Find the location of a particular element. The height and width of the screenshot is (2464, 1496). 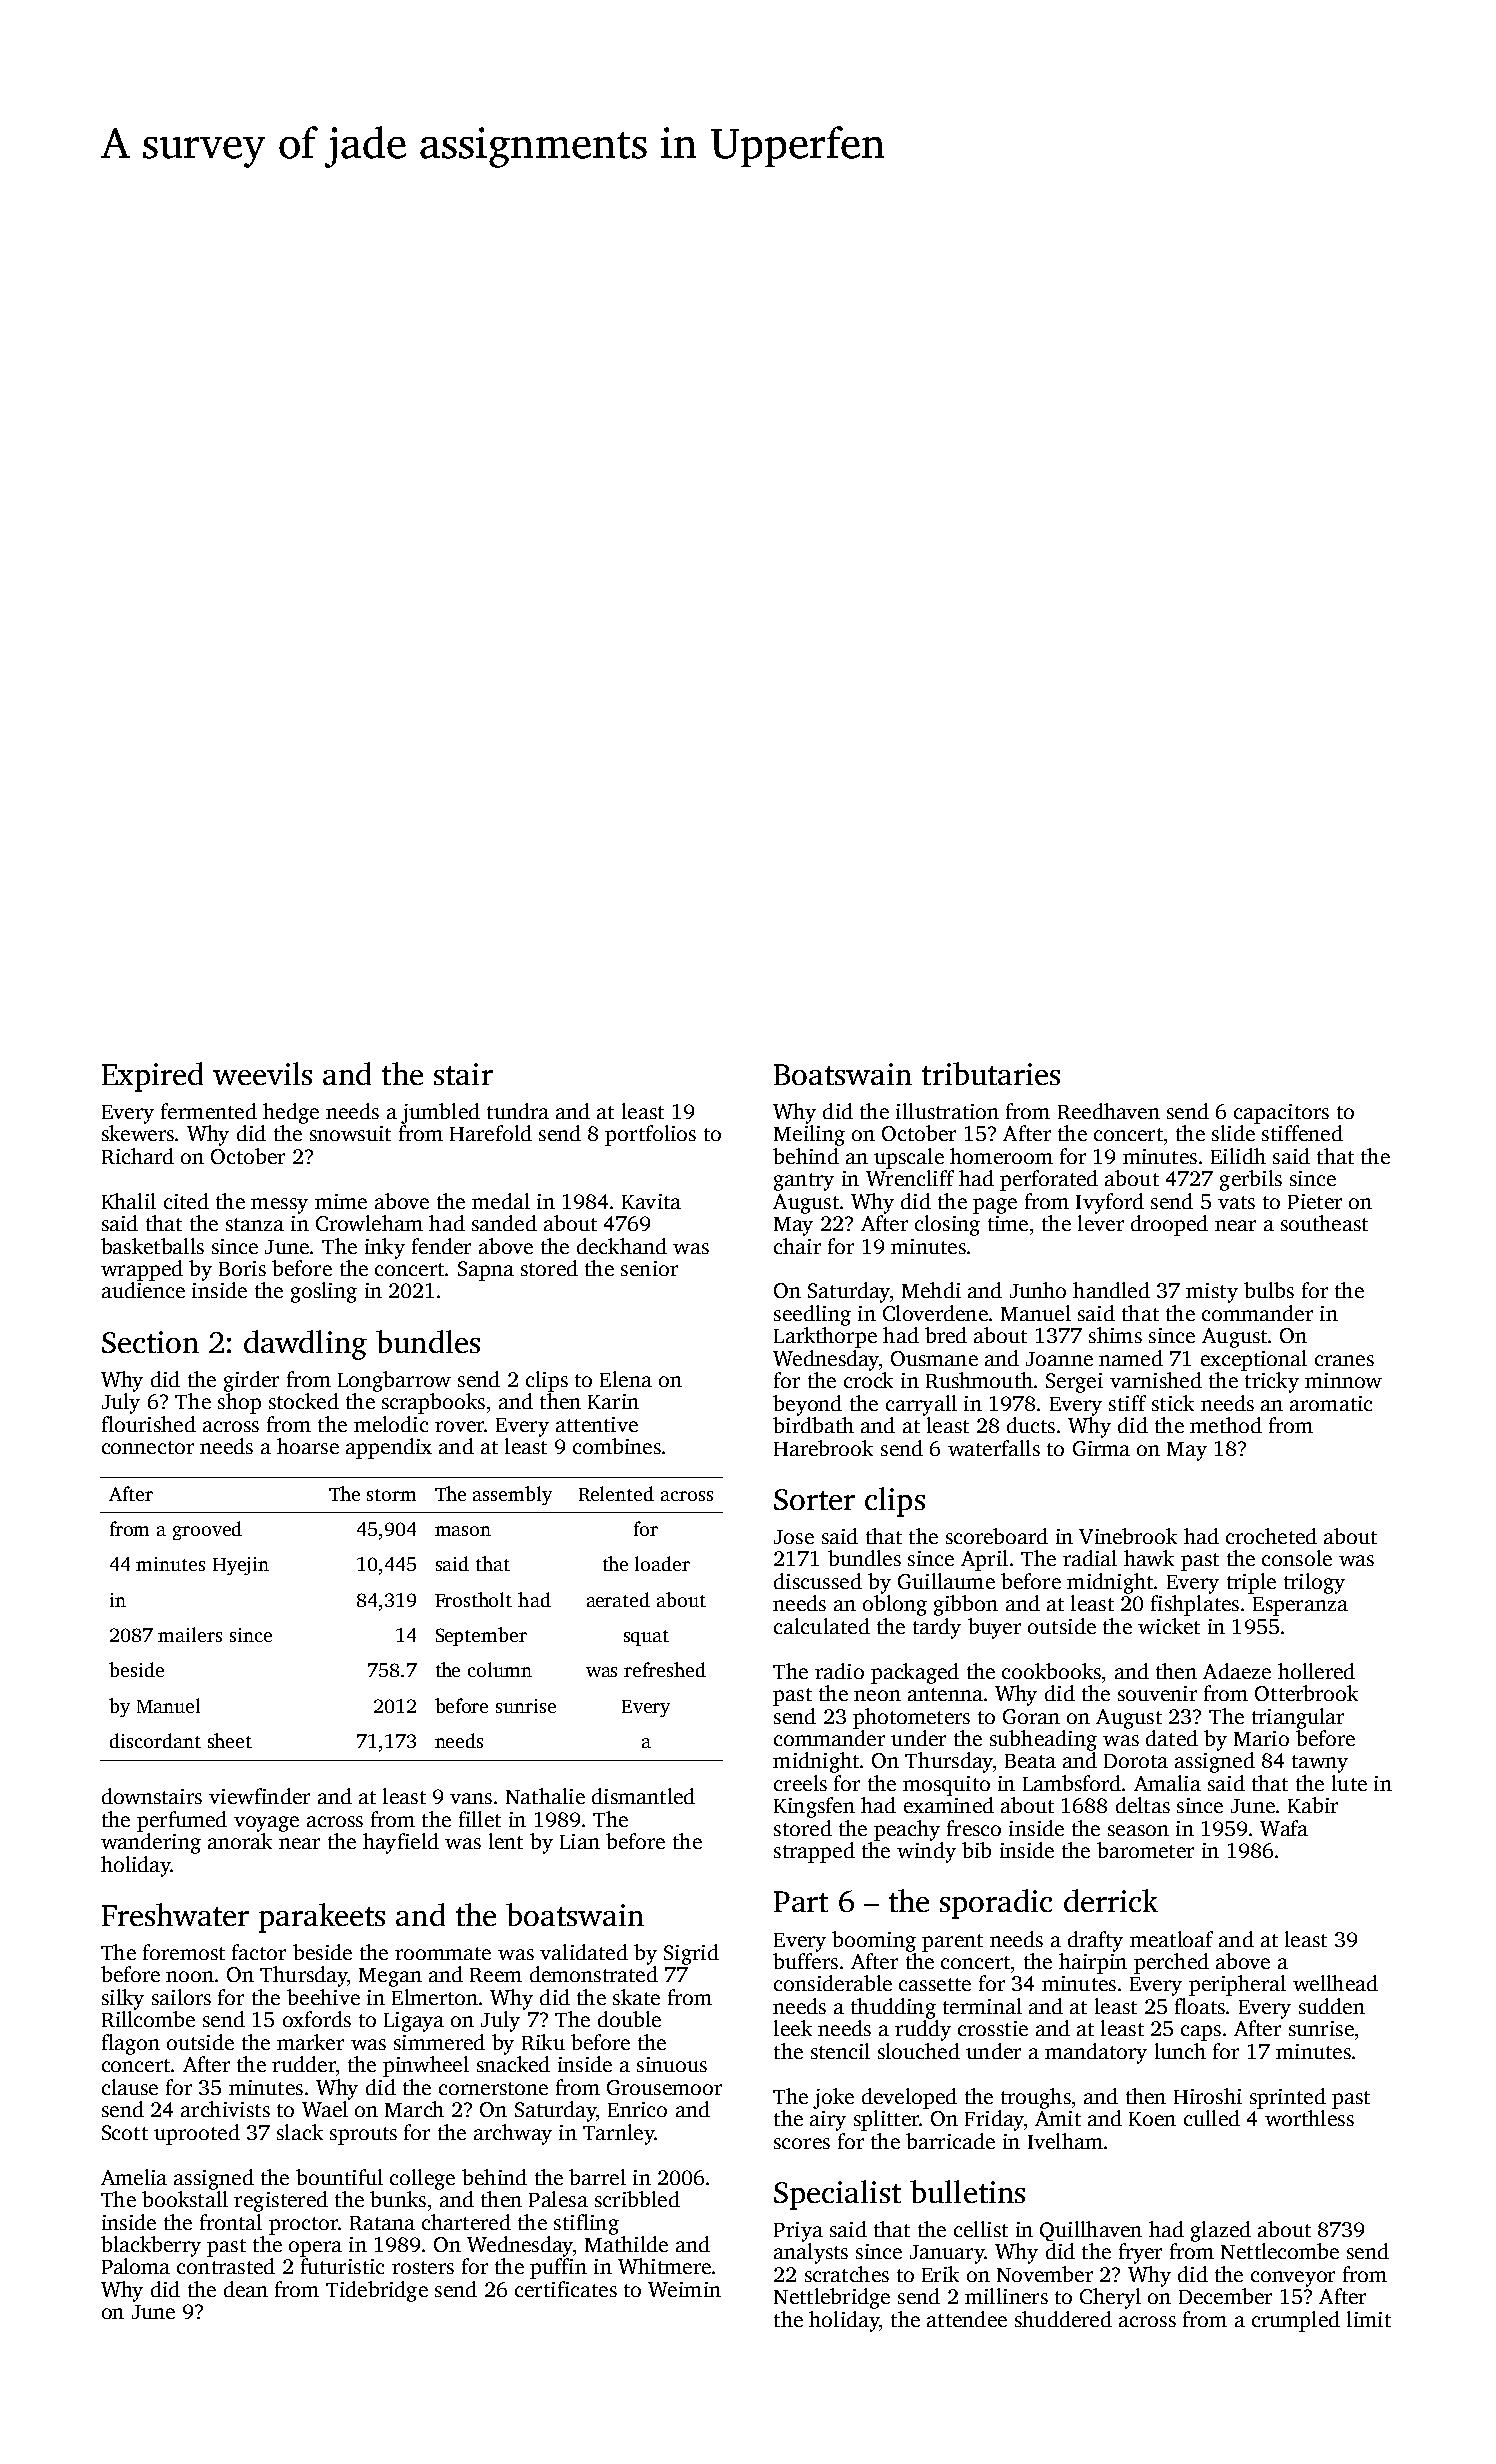

grooved is located at coordinates (207, 1530).
